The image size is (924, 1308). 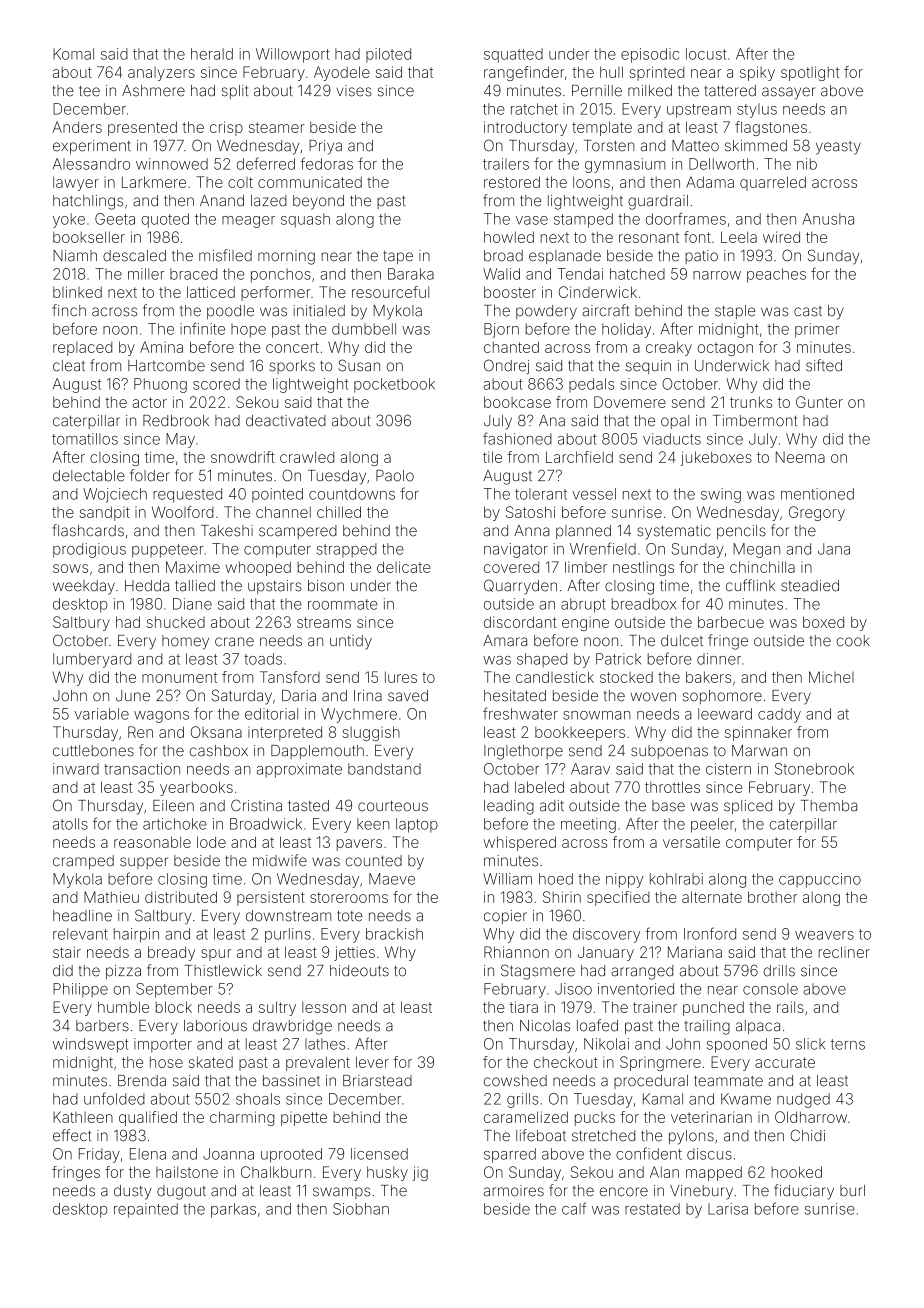 What do you see at coordinates (790, 1007) in the screenshot?
I see `rails` at bounding box center [790, 1007].
